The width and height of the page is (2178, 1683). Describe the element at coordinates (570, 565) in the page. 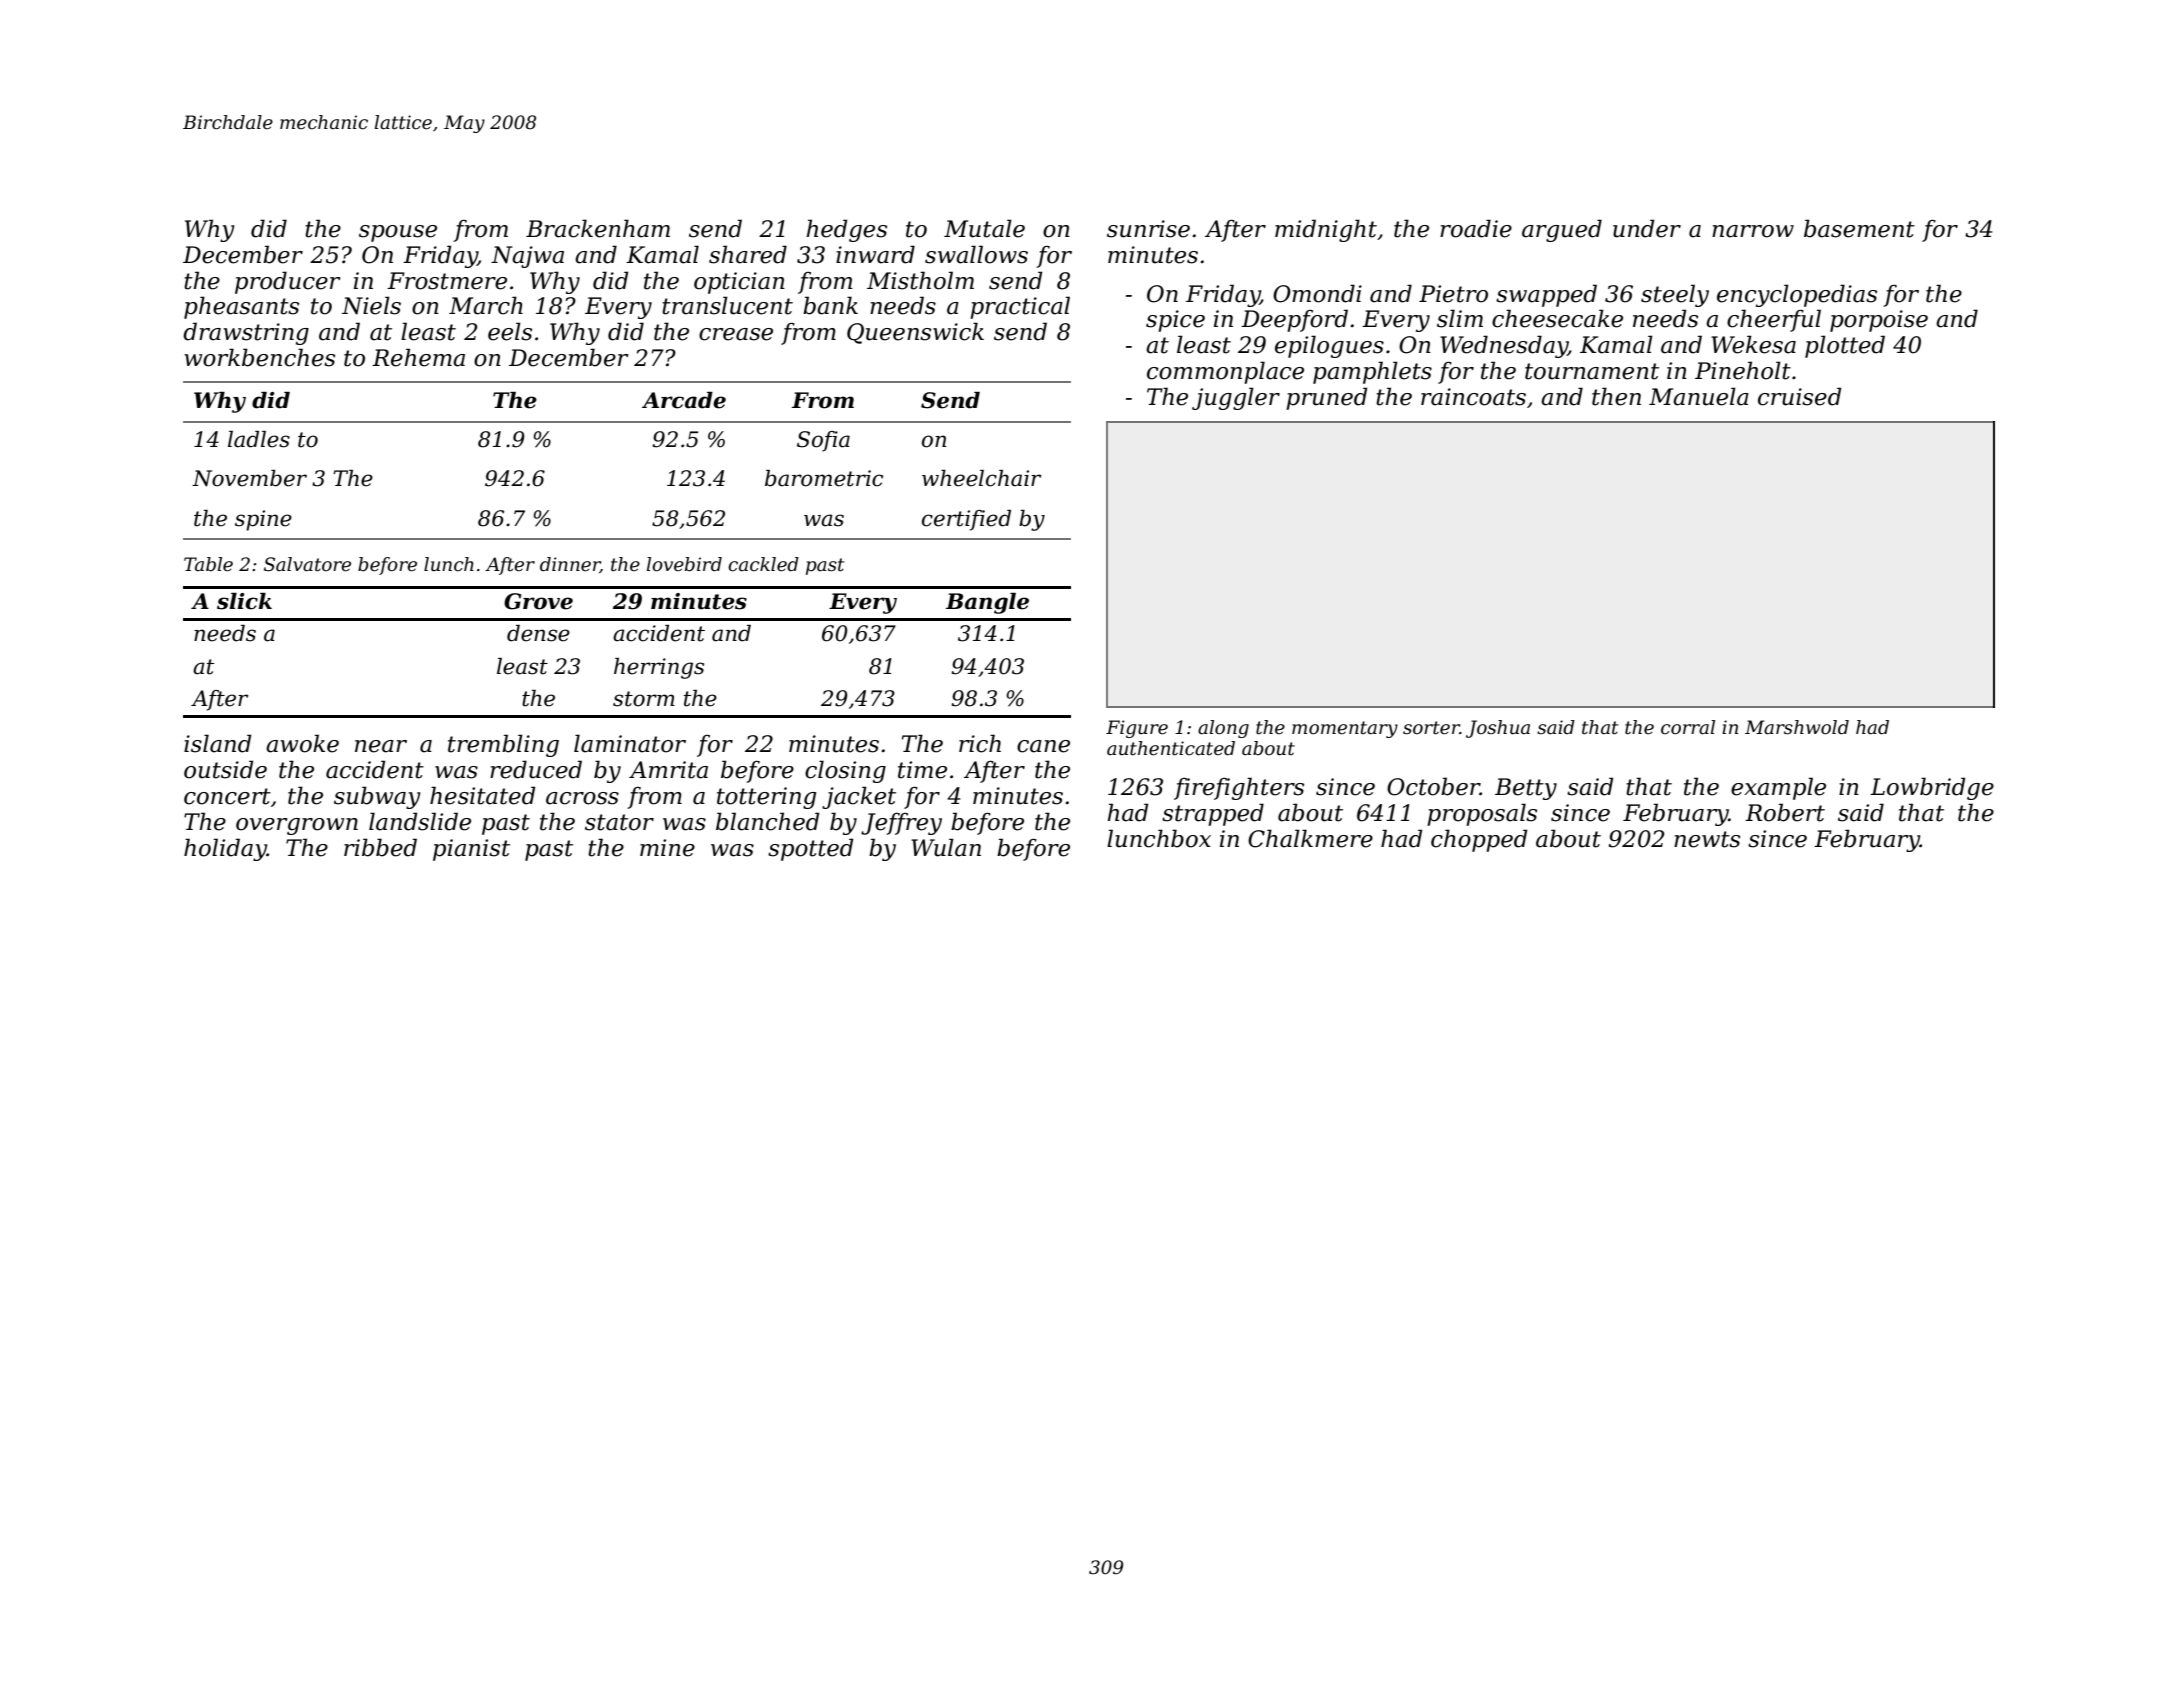

I see `dinner` at that location.
